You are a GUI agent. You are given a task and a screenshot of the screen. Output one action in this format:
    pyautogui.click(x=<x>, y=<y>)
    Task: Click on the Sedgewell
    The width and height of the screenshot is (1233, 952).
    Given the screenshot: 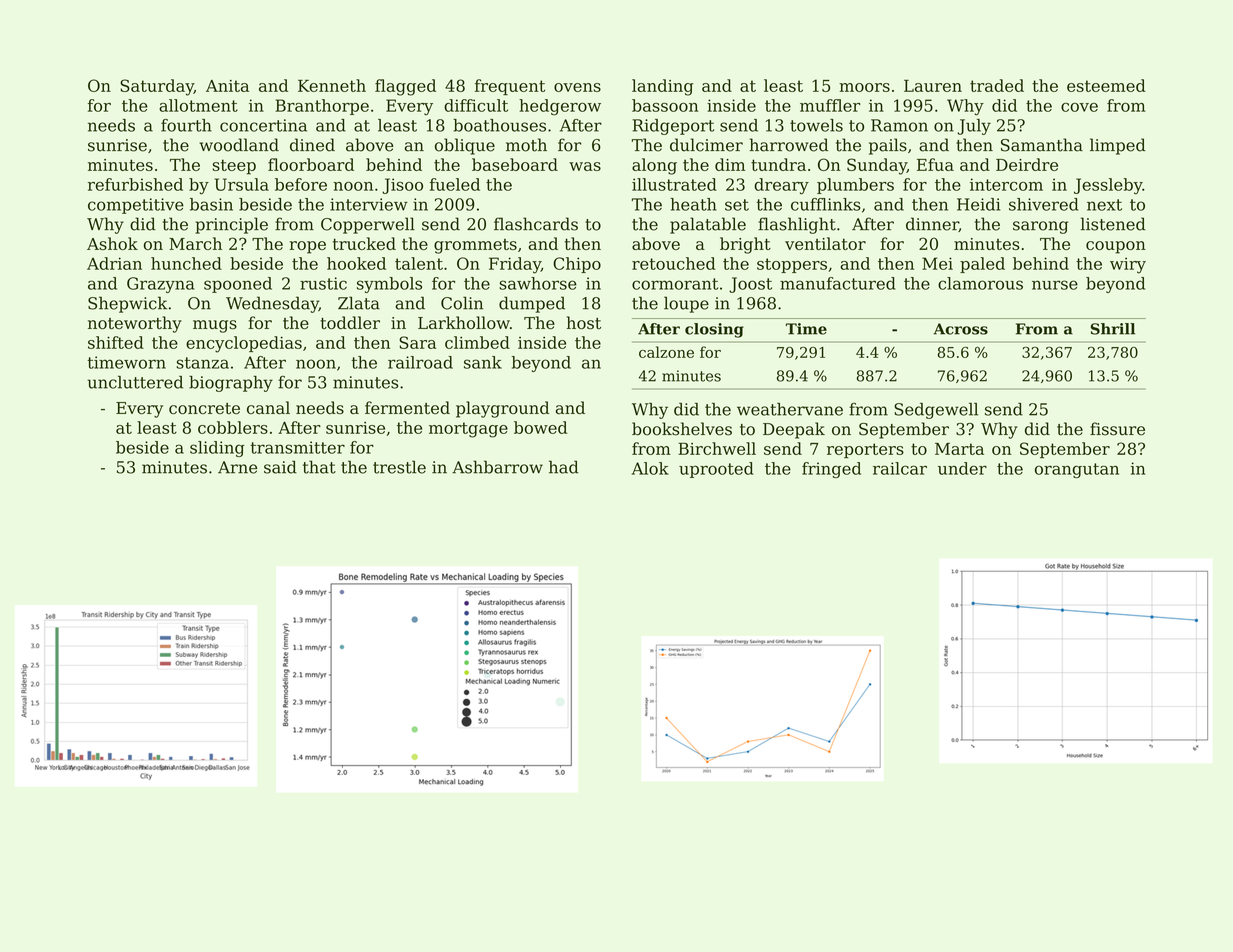 What is the action you would take?
    pyautogui.click(x=936, y=411)
